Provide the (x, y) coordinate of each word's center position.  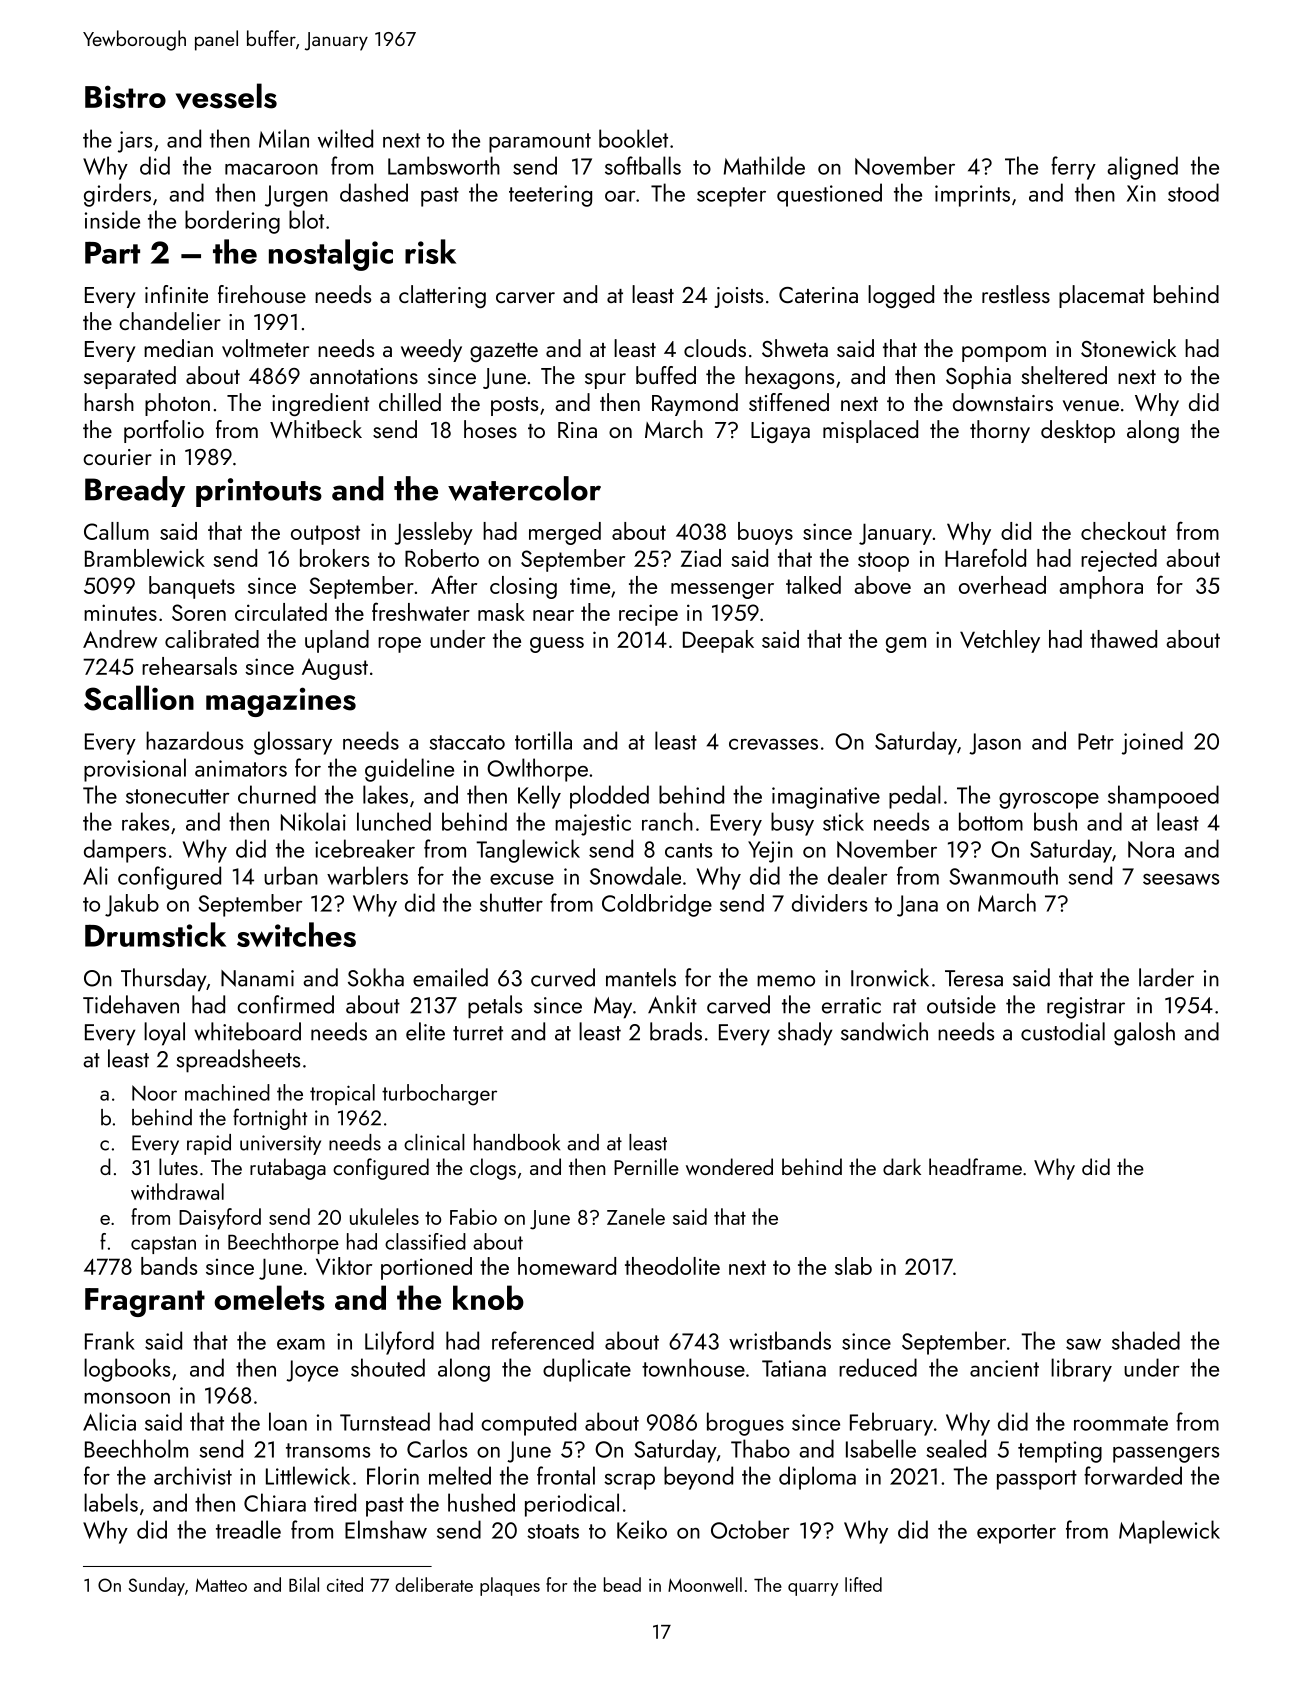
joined (1152, 743)
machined (227, 1092)
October (750, 1529)
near (553, 615)
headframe (975, 1166)
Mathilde (764, 165)
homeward (567, 1266)
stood (1193, 192)
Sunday (157, 1586)
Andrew (120, 639)
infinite (176, 294)
